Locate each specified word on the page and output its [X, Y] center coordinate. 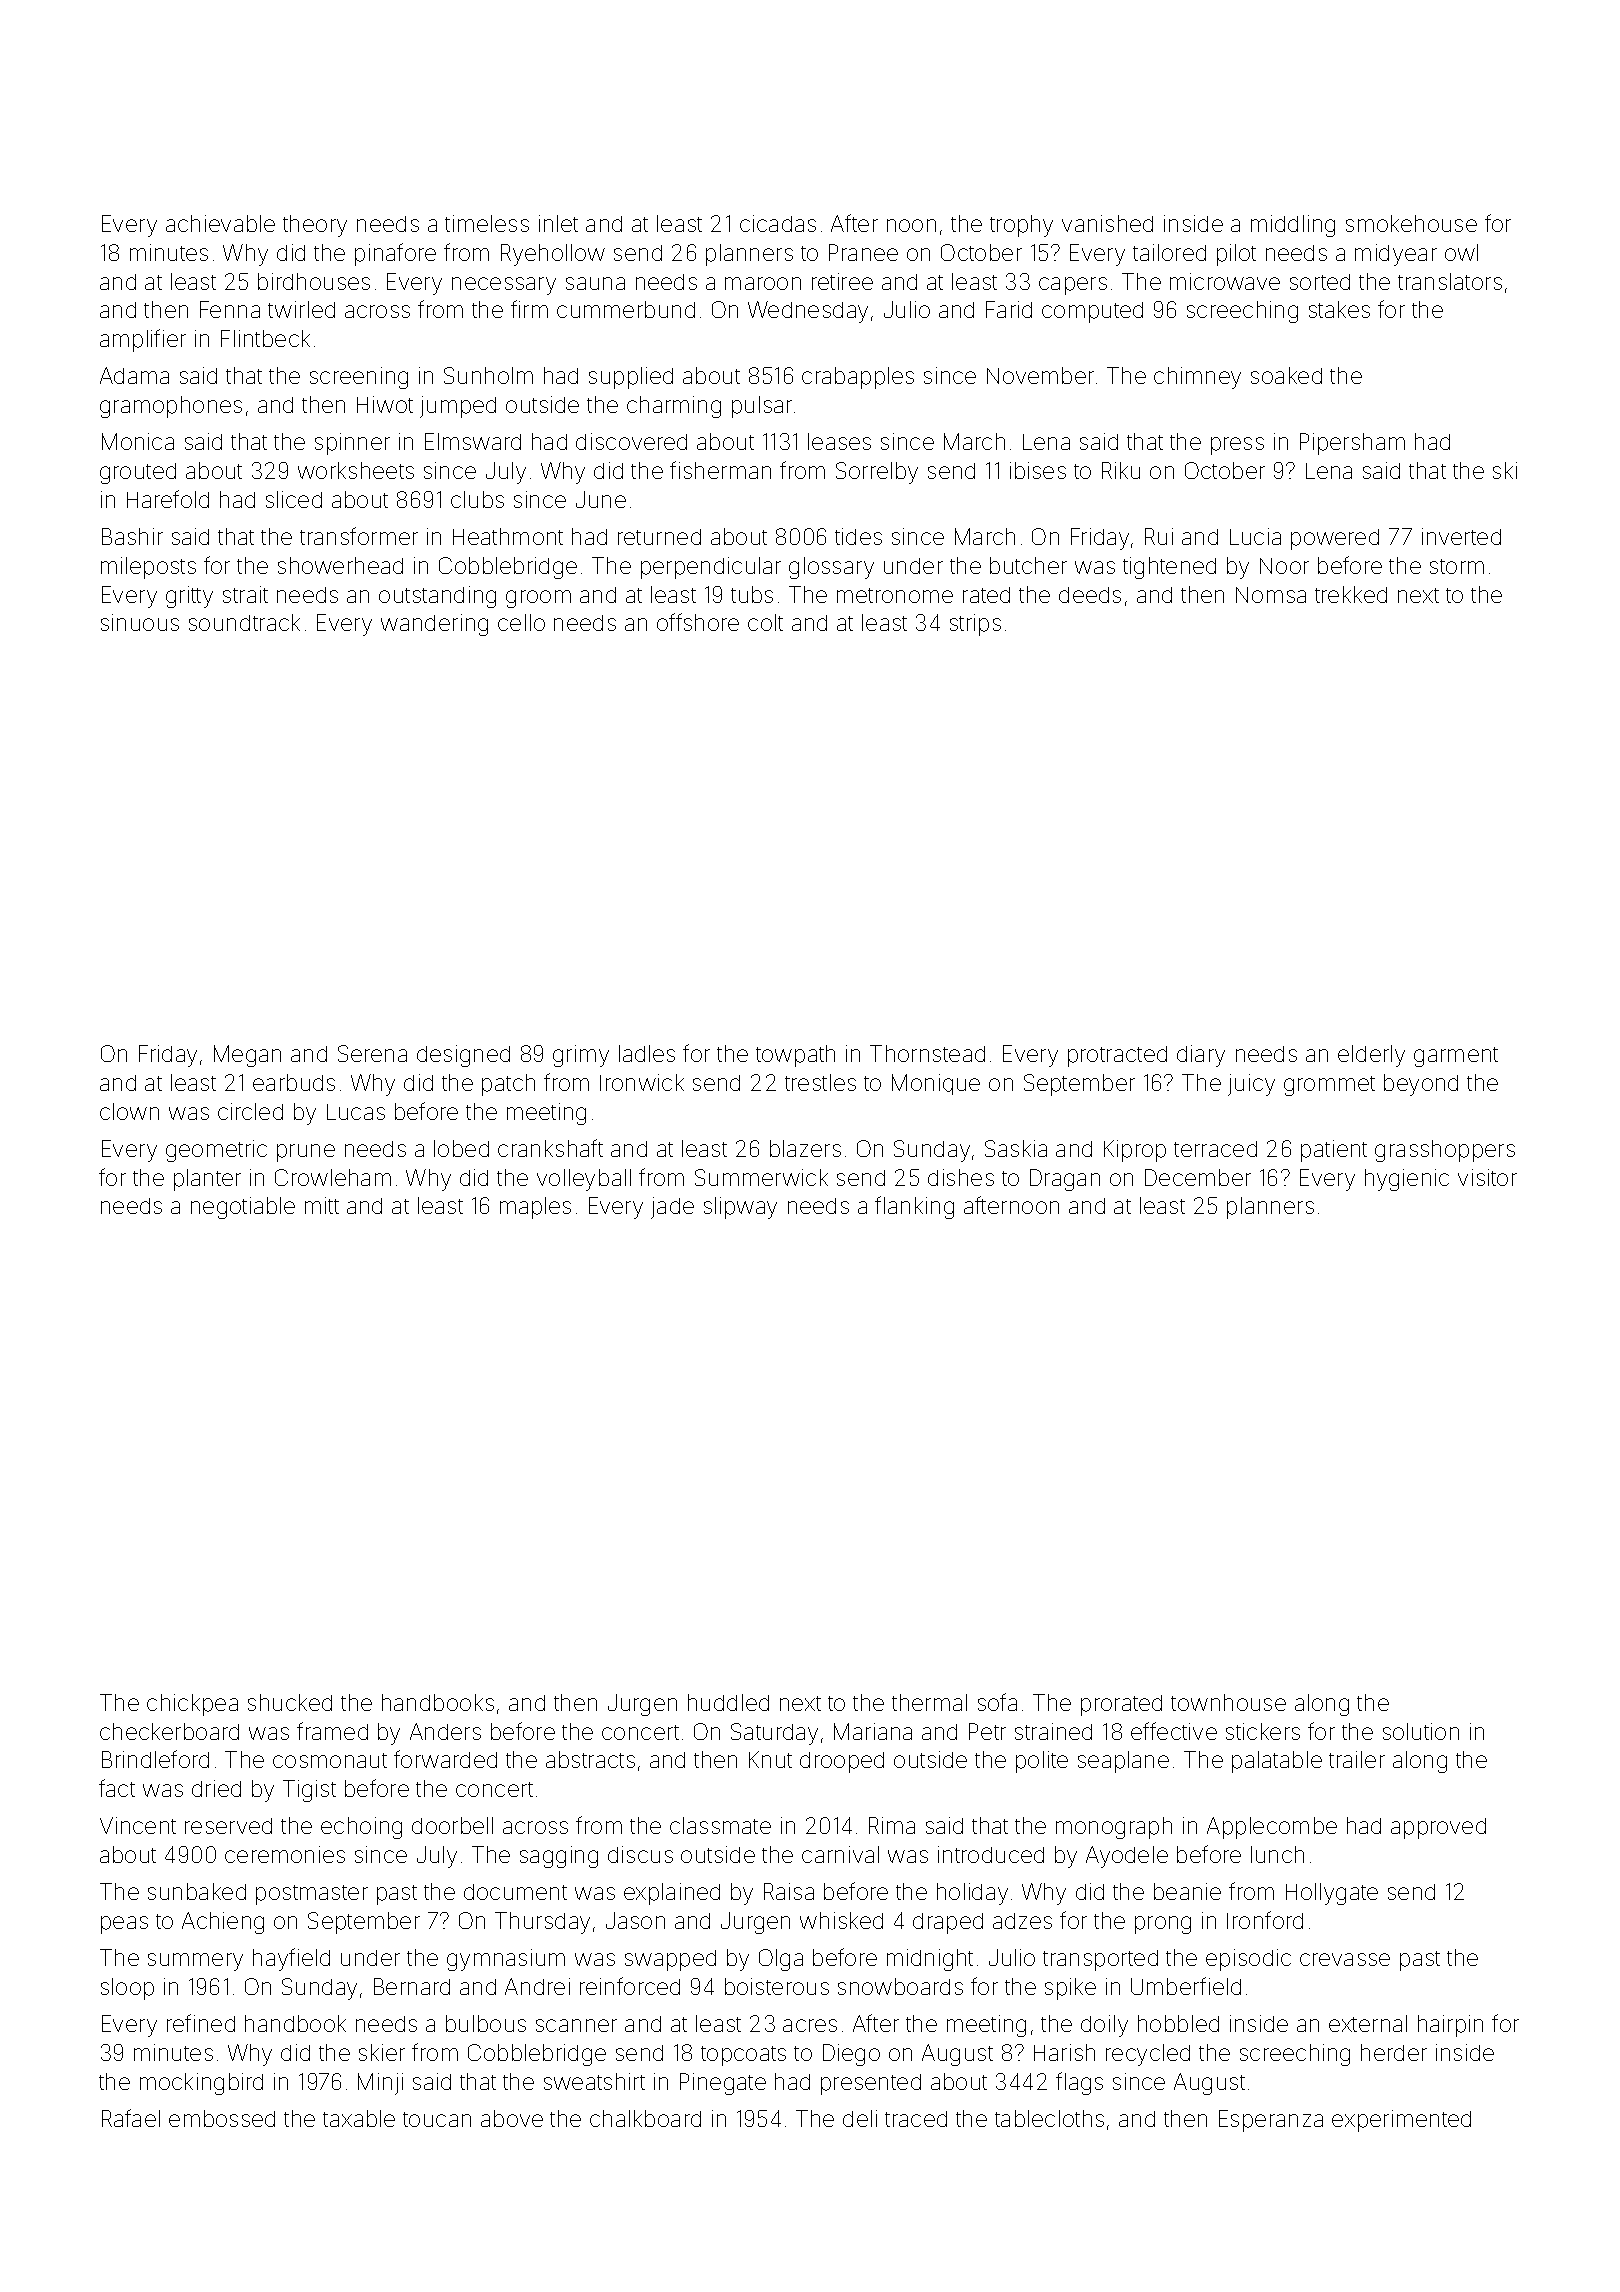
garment [1456, 1057]
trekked [1351, 594]
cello [521, 622]
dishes [961, 1177]
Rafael [131, 2118]
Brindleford [155, 1759]
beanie [1187, 1891]
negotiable [243, 1208]
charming [674, 407]
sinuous [140, 622]
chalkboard [645, 2118]
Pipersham [1352, 444]
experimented [1401, 2121]
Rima [892, 1825]
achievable [220, 223]
